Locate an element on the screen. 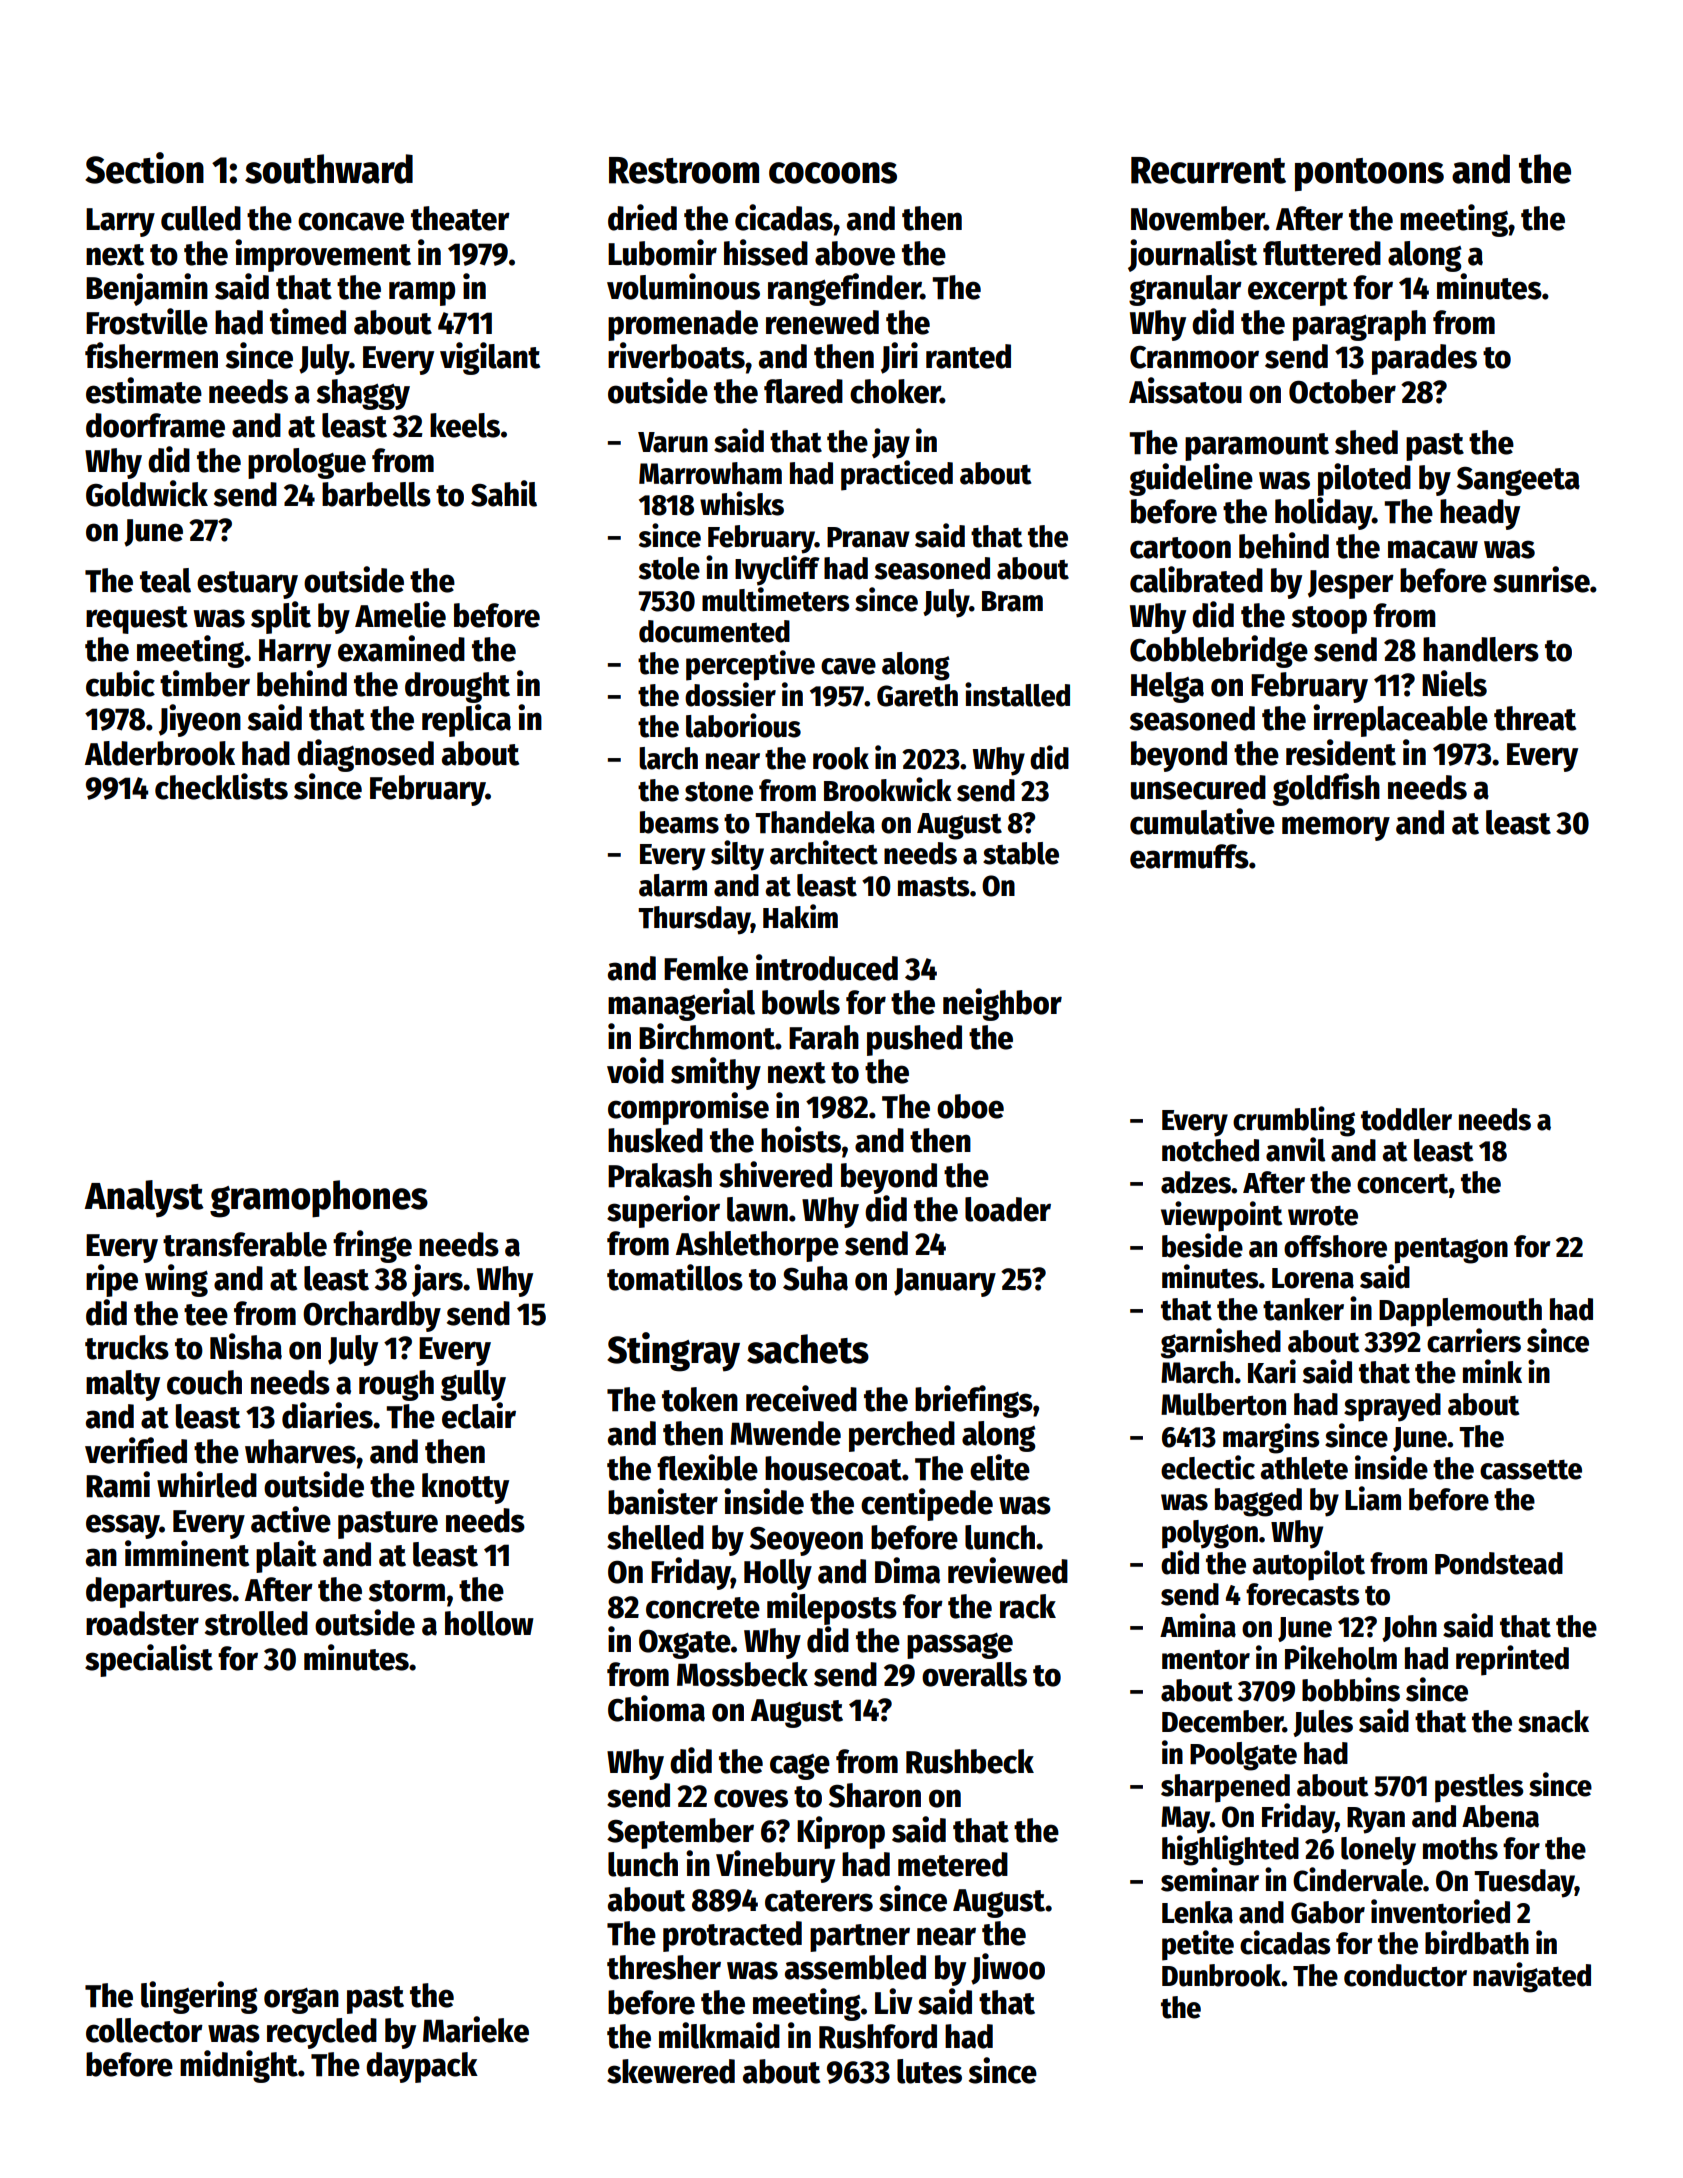 The height and width of the screenshot is (2178, 1683). cassette is located at coordinates (1531, 1469).
